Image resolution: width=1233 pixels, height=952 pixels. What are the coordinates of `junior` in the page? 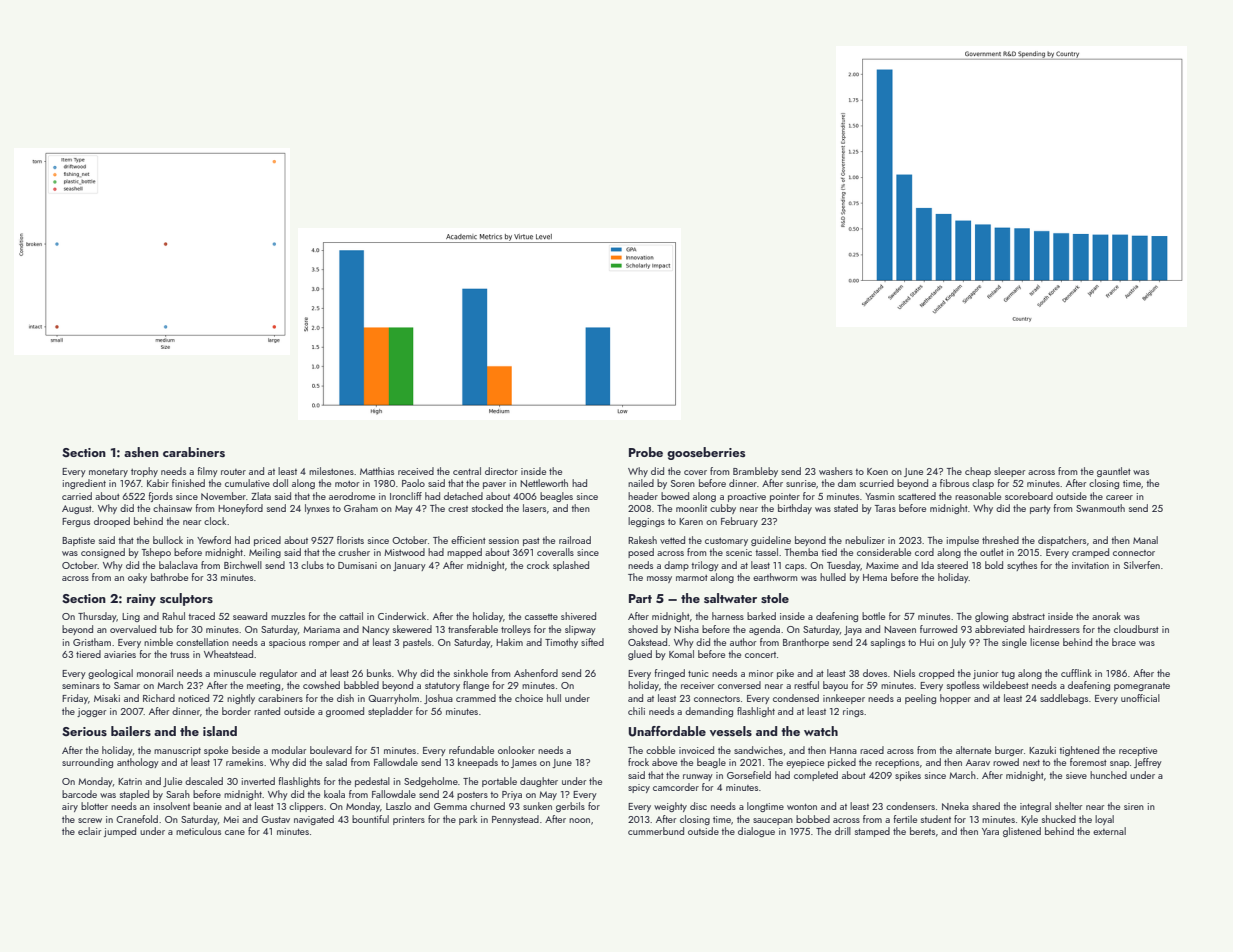 It's located at (985, 674).
